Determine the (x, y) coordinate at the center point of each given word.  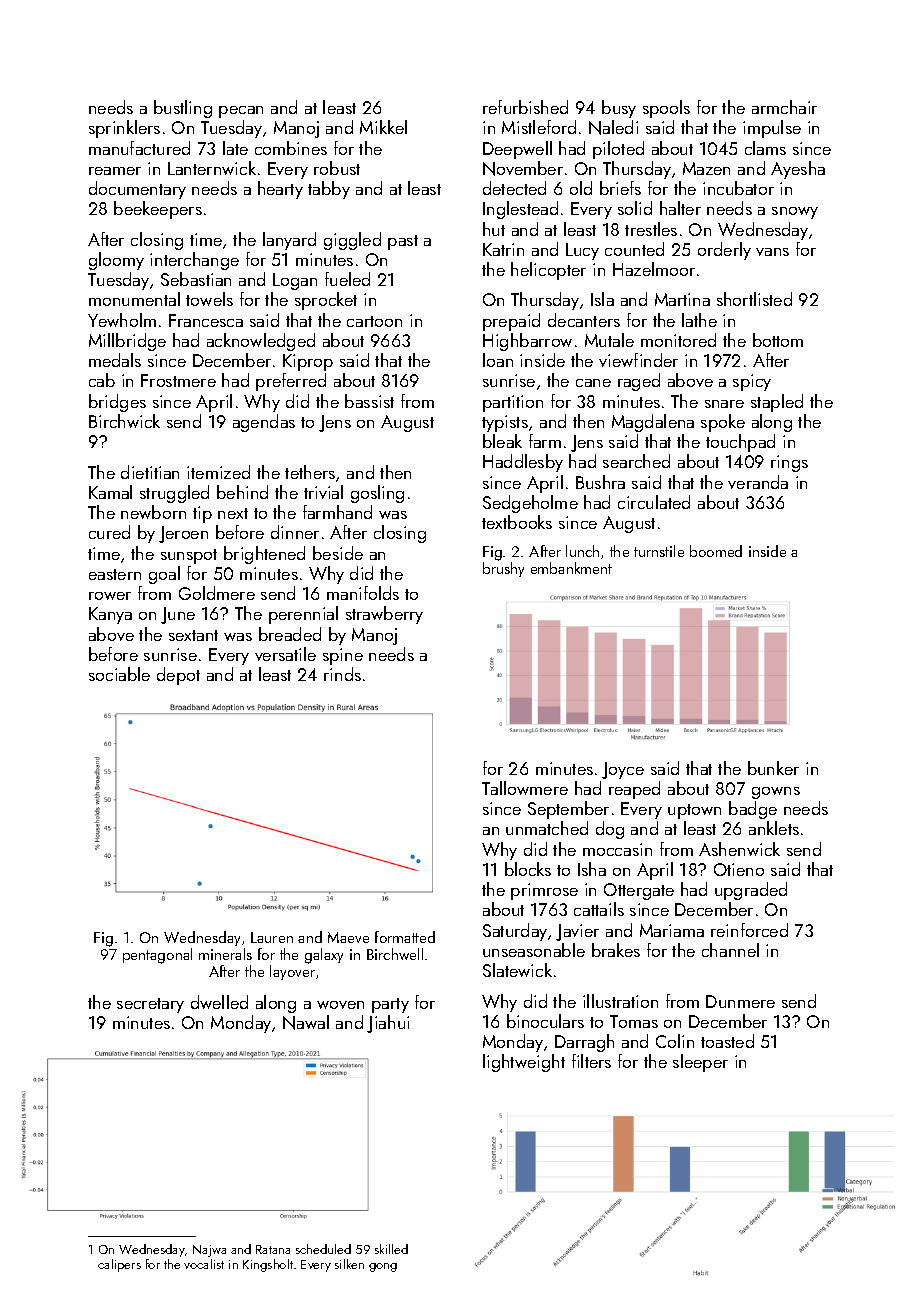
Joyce (623, 770)
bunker (773, 768)
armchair (784, 107)
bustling (183, 109)
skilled (391, 1249)
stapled (777, 403)
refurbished (525, 107)
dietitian (150, 472)
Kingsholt (268, 1265)
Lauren (272, 937)
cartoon (374, 321)
